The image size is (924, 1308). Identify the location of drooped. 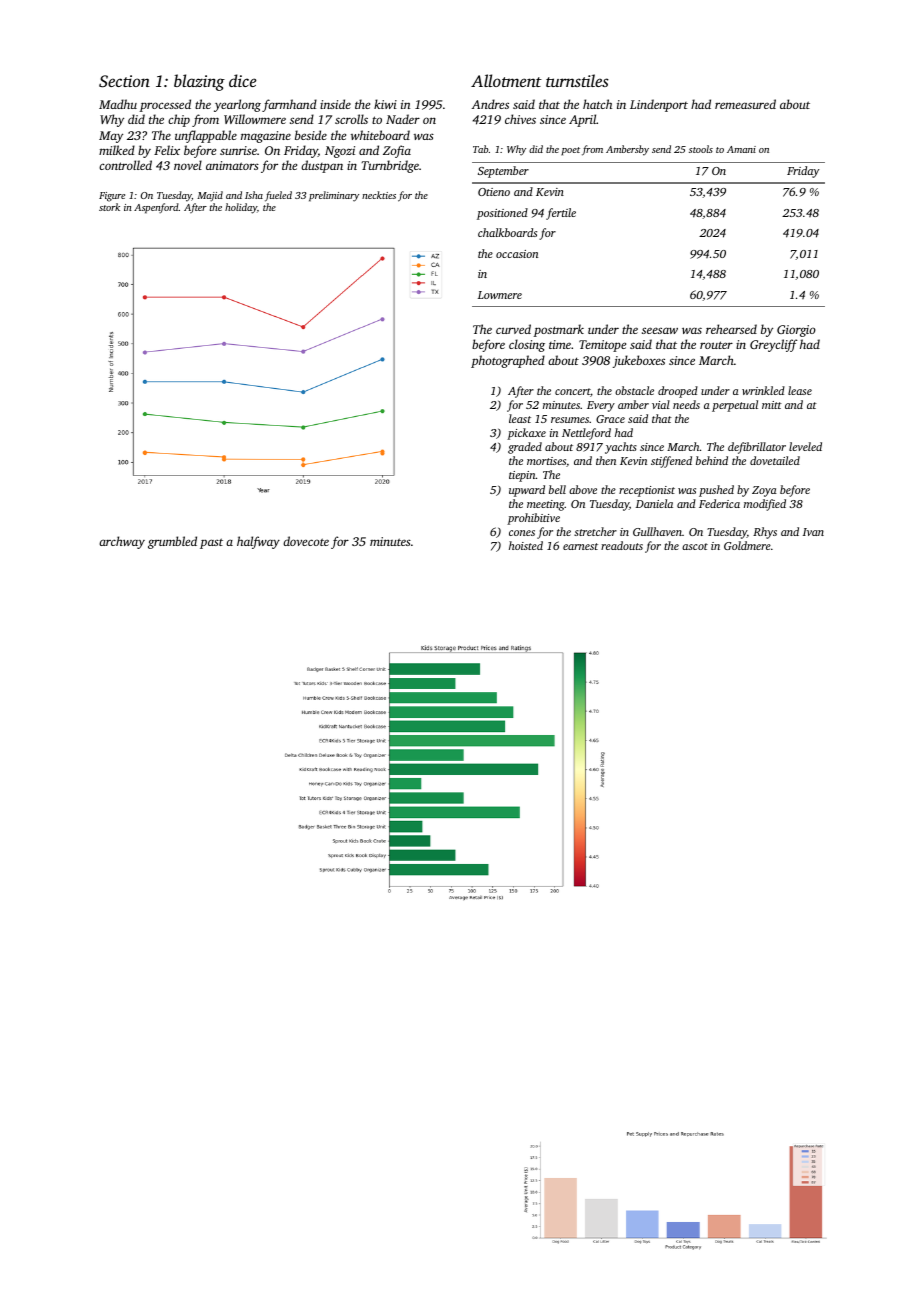
(678, 392).
